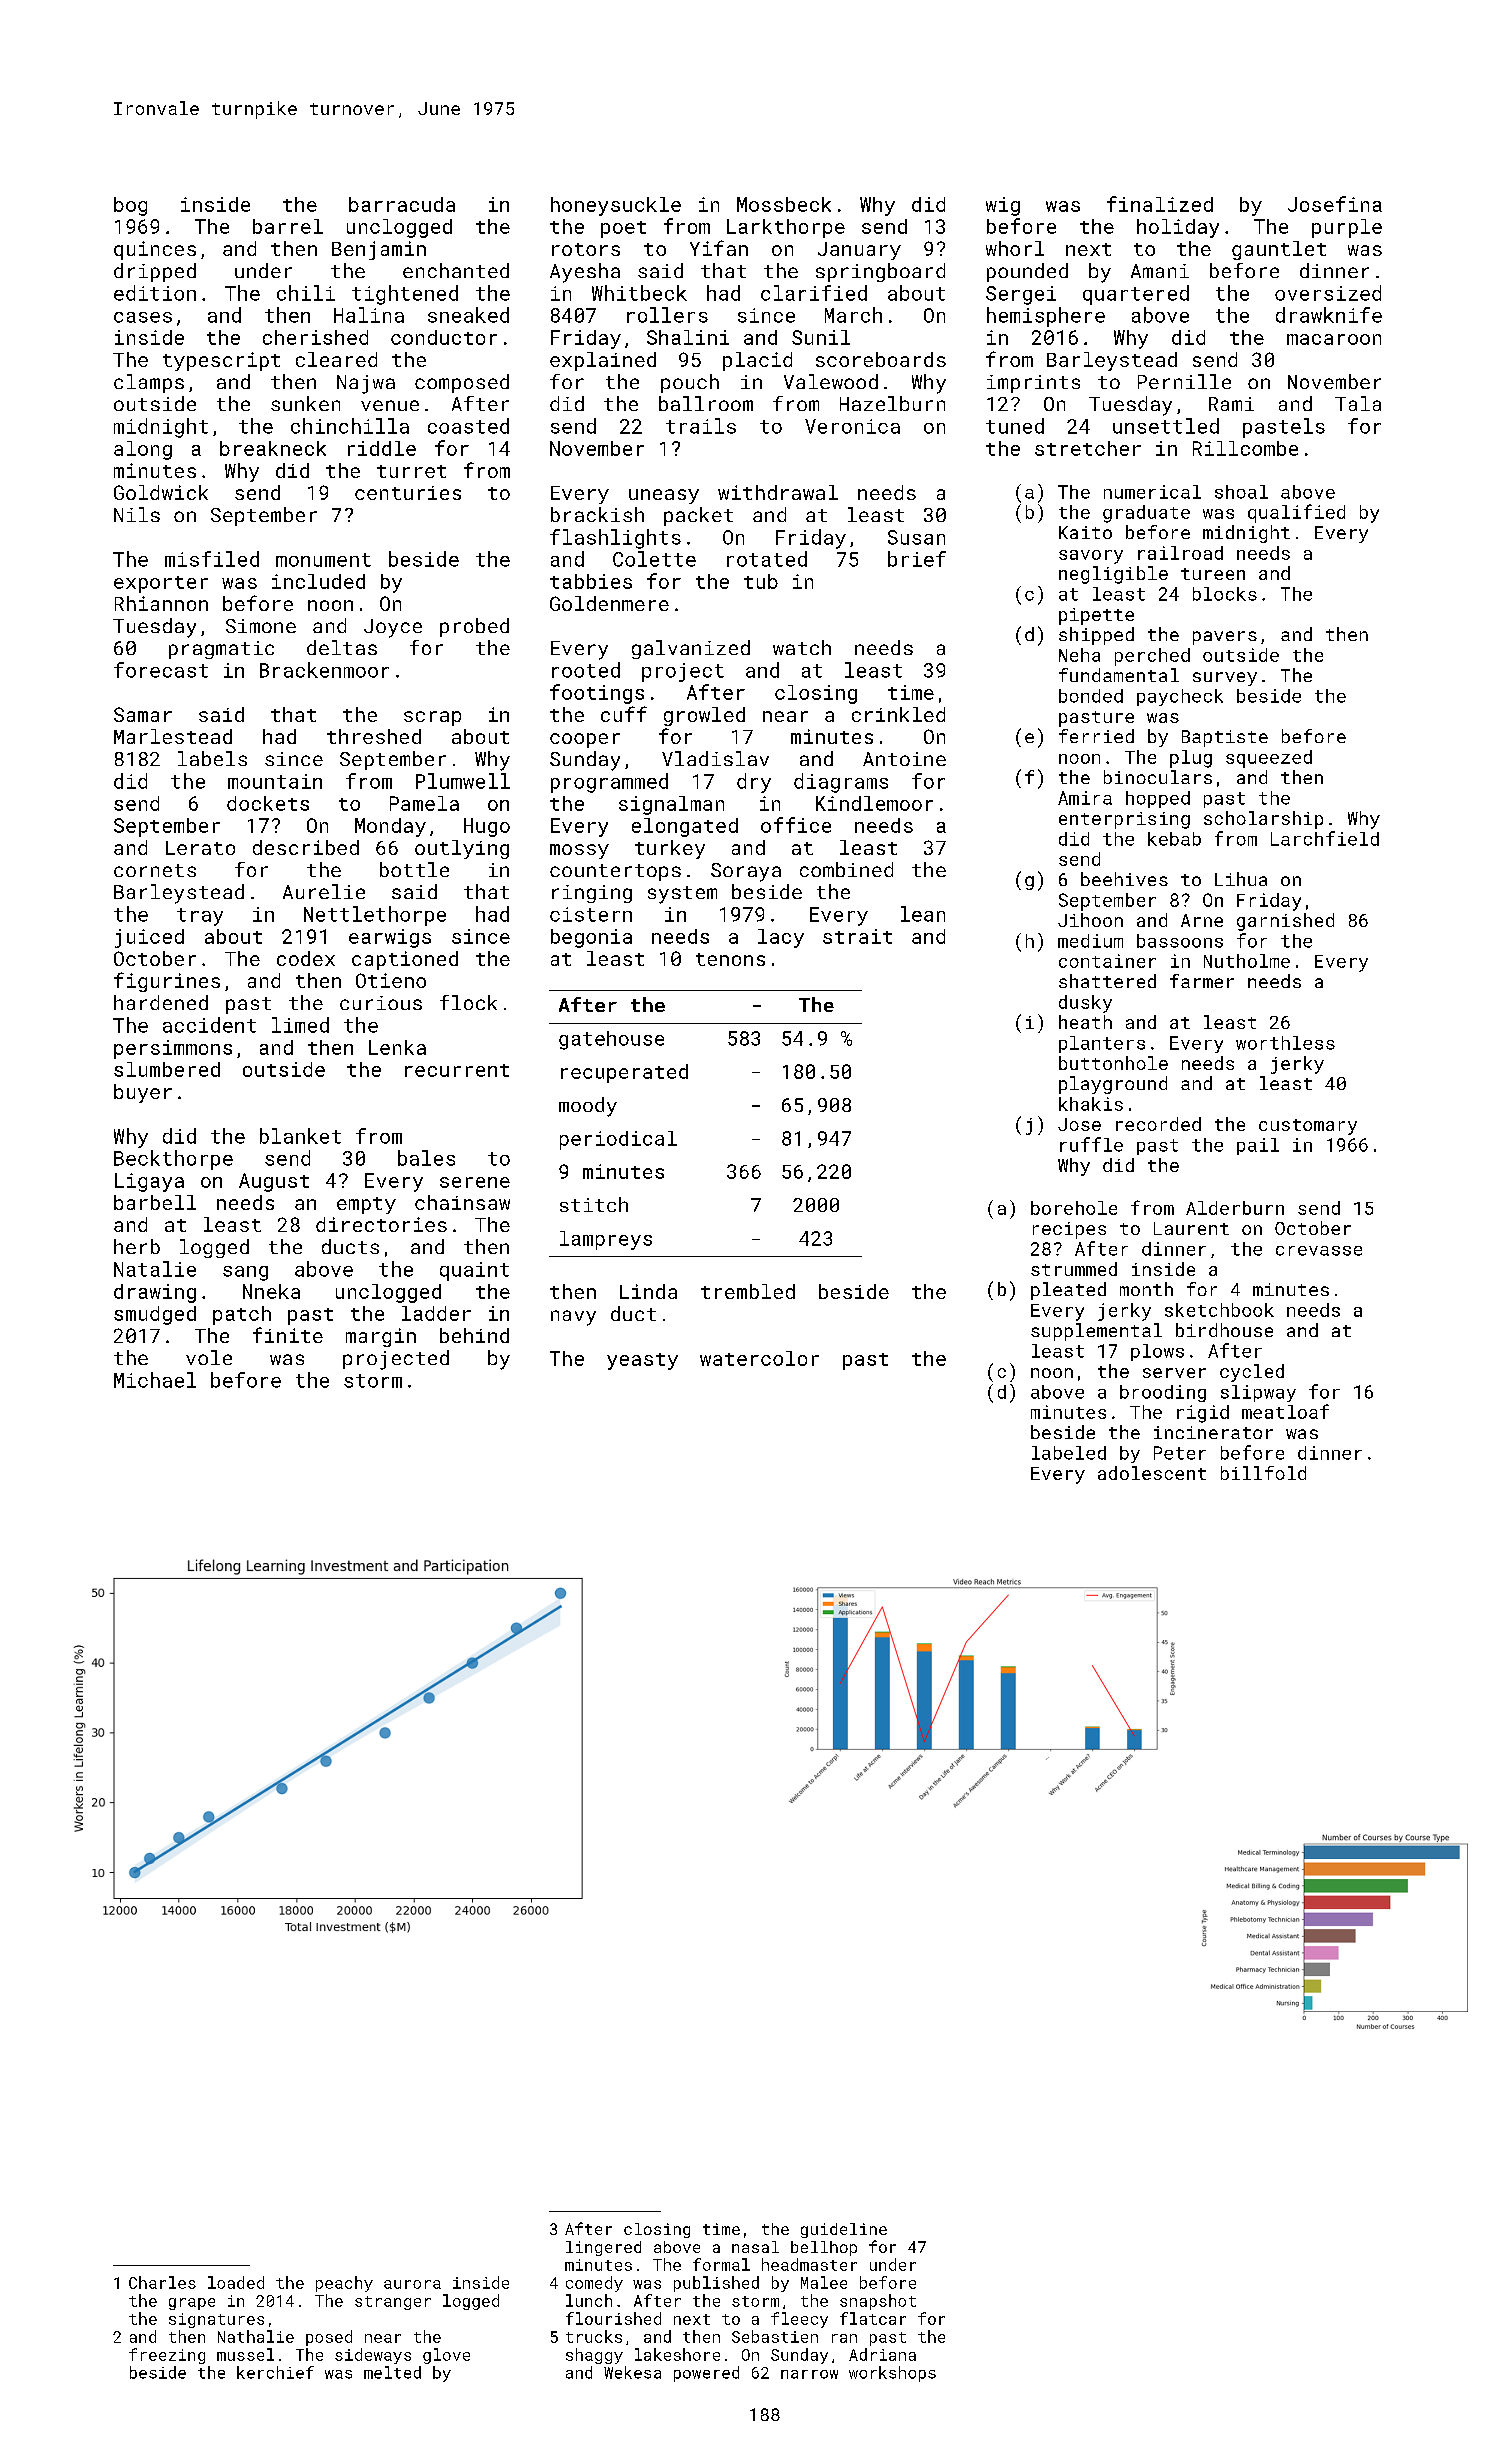  I want to click on Ligaya, so click(149, 1182).
